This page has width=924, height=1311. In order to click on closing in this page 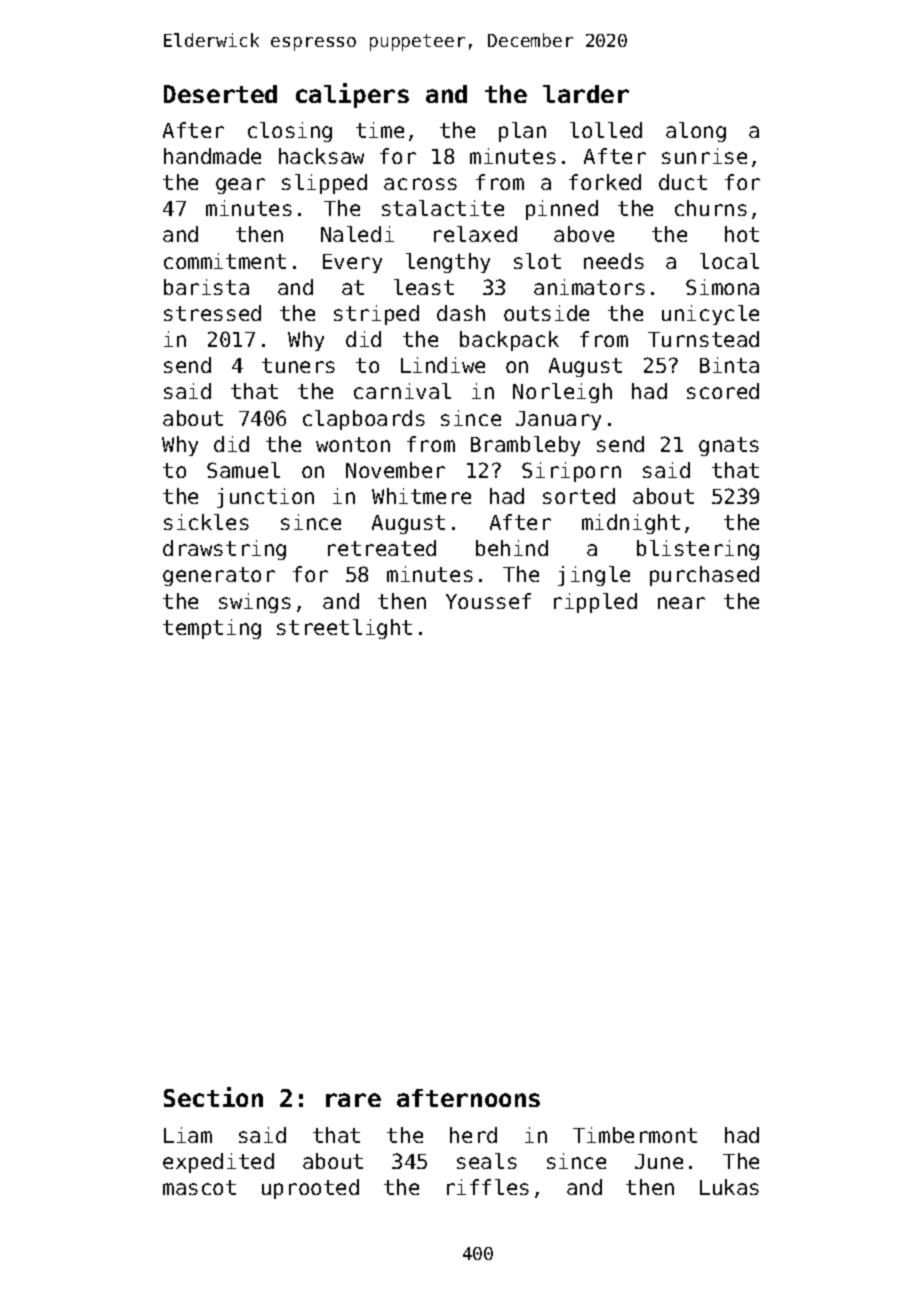, I will do `click(290, 132)`.
